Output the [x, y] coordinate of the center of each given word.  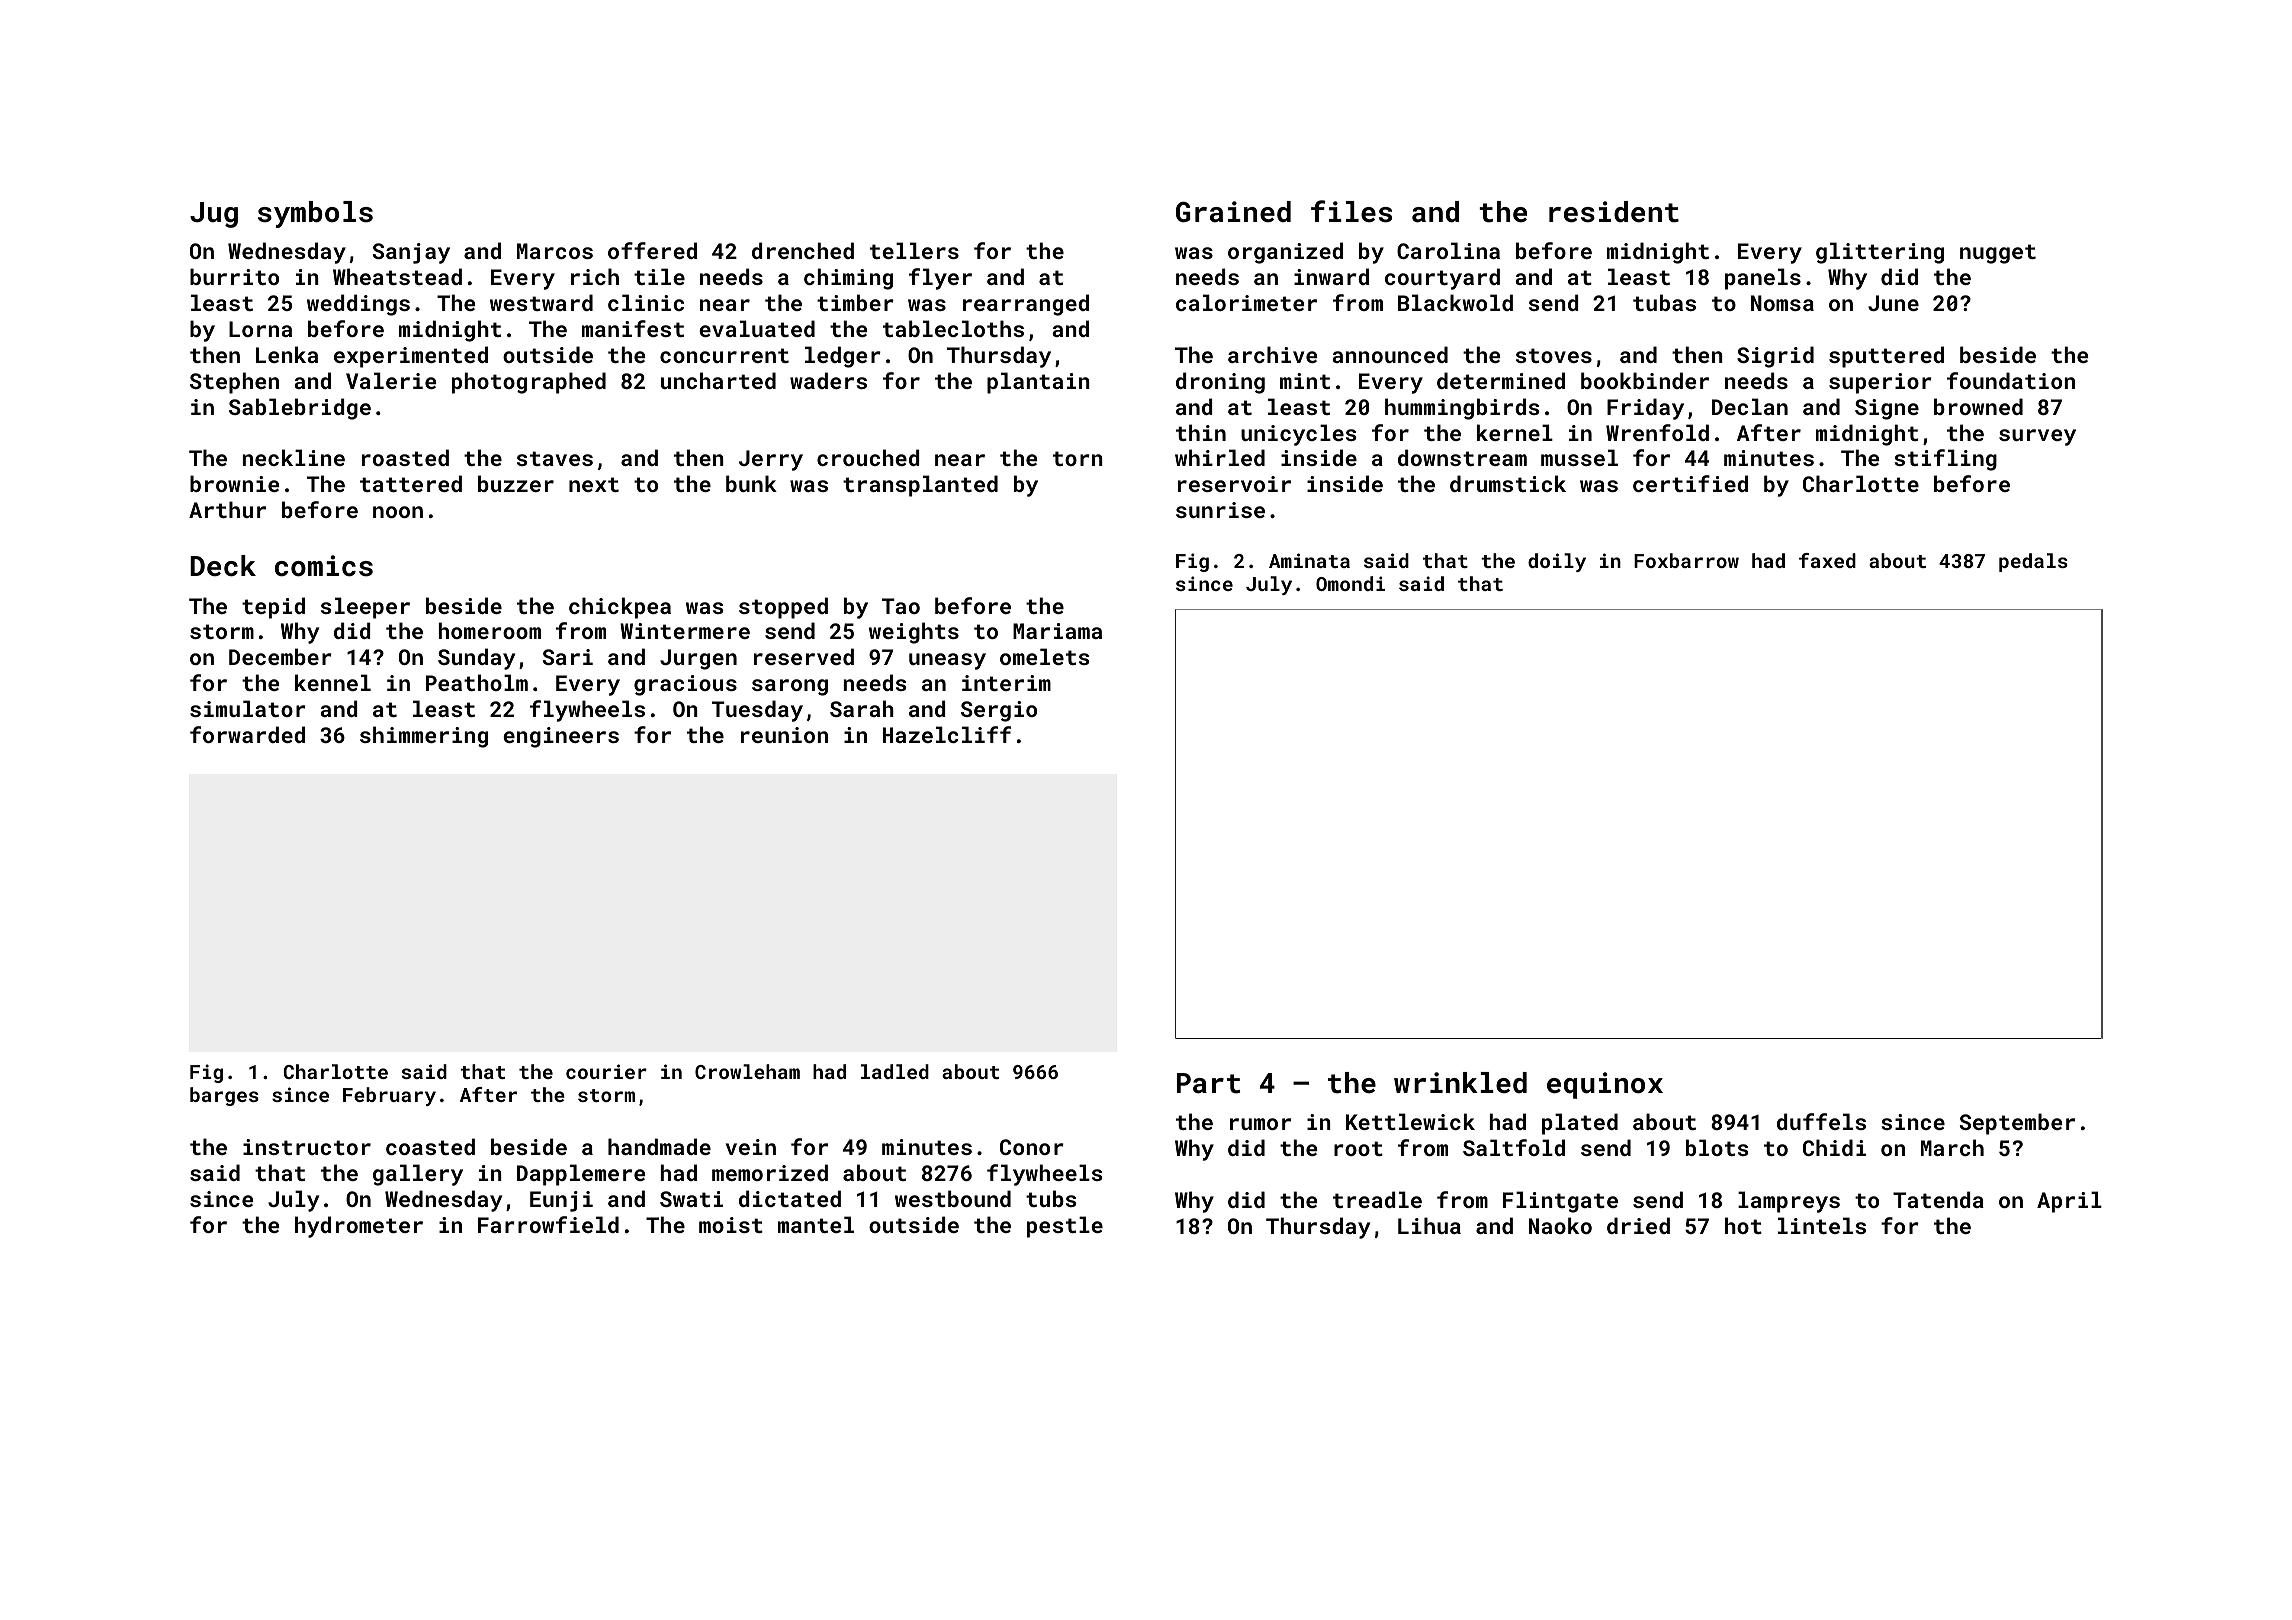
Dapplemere [581, 1175]
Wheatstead [397, 276]
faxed [1827, 560]
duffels [1821, 1121]
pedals [2033, 562]
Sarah [862, 708]
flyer [940, 279]
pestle [1065, 1227]
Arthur [227, 509]
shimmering [424, 737]
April [2069, 1202]
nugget [1998, 254]
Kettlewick [1410, 1121]
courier [606, 1071]
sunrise [1220, 510]
